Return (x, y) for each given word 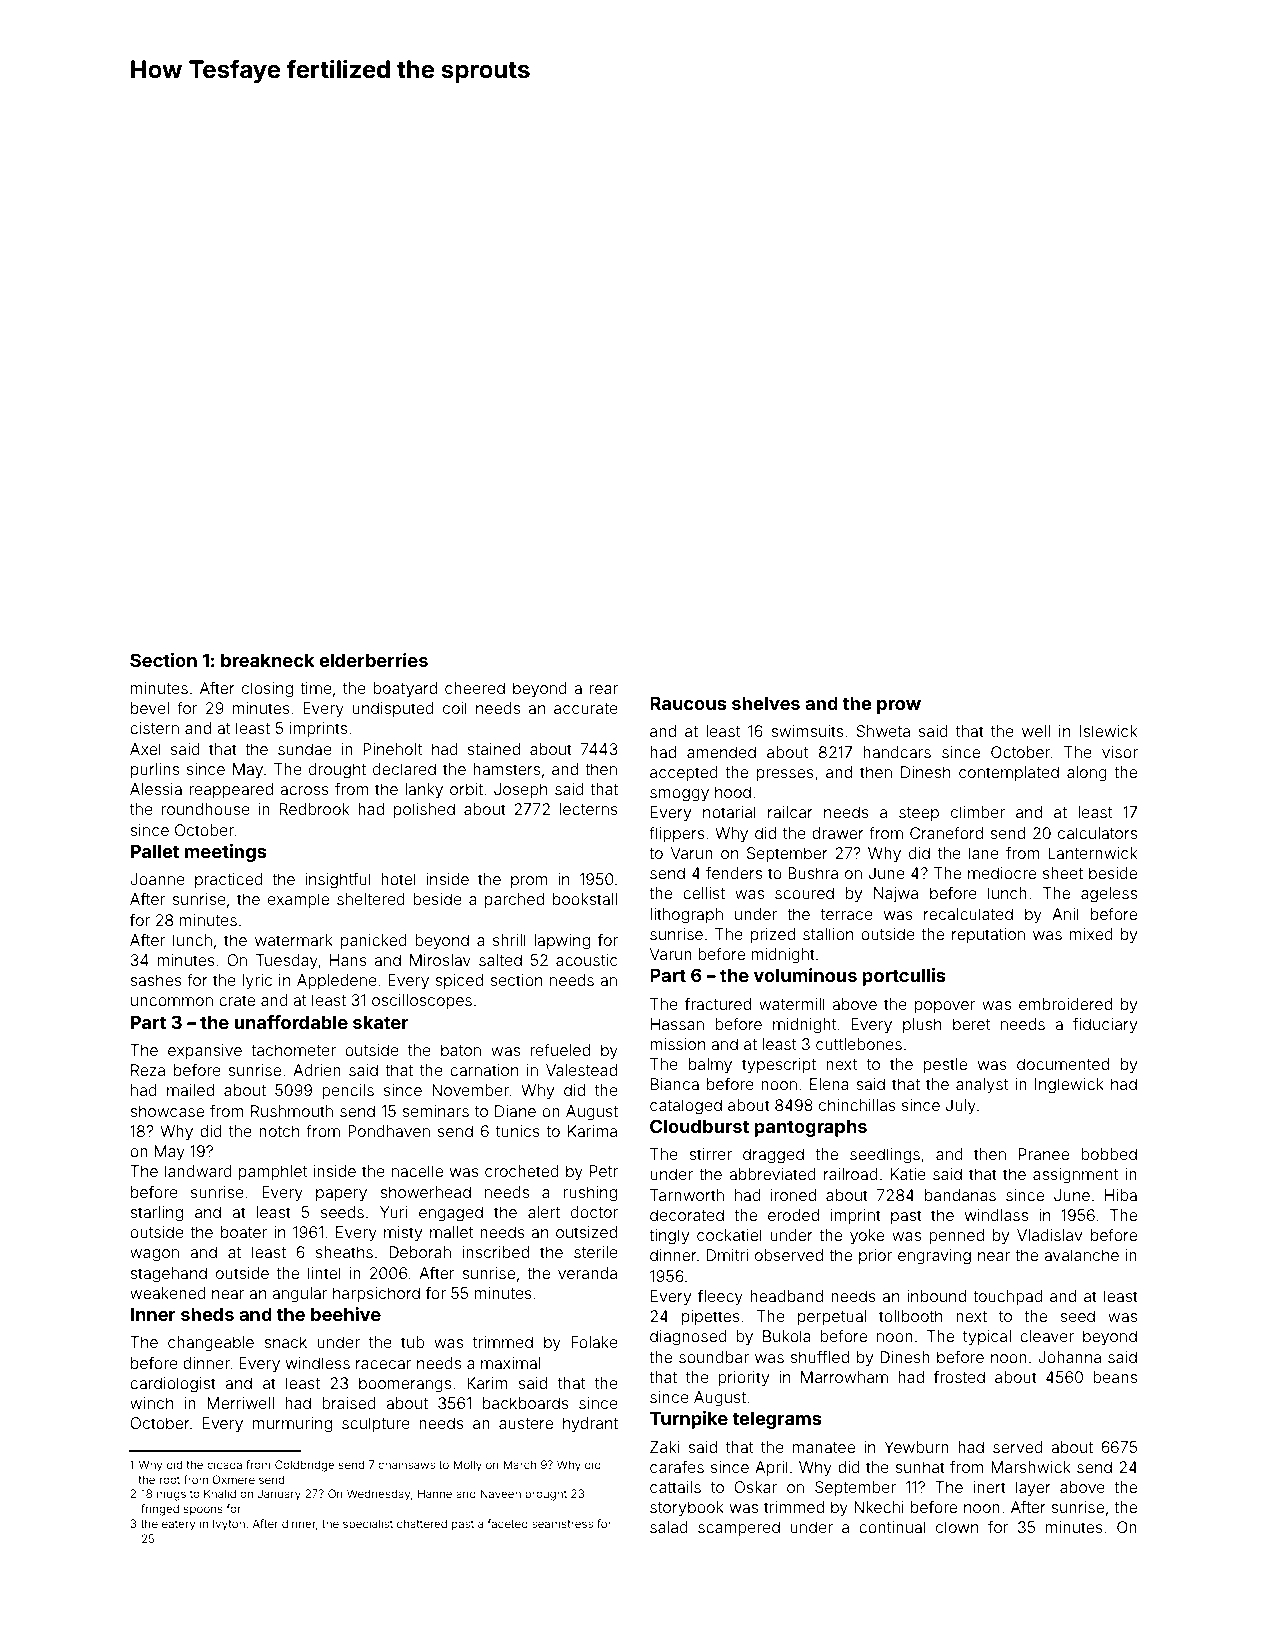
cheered (475, 688)
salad (669, 1527)
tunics (518, 1131)
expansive (205, 1052)
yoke (867, 1237)
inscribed (496, 1252)
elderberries (373, 660)
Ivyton (229, 1525)
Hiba (1121, 1195)
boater (244, 1232)
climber (978, 812)
